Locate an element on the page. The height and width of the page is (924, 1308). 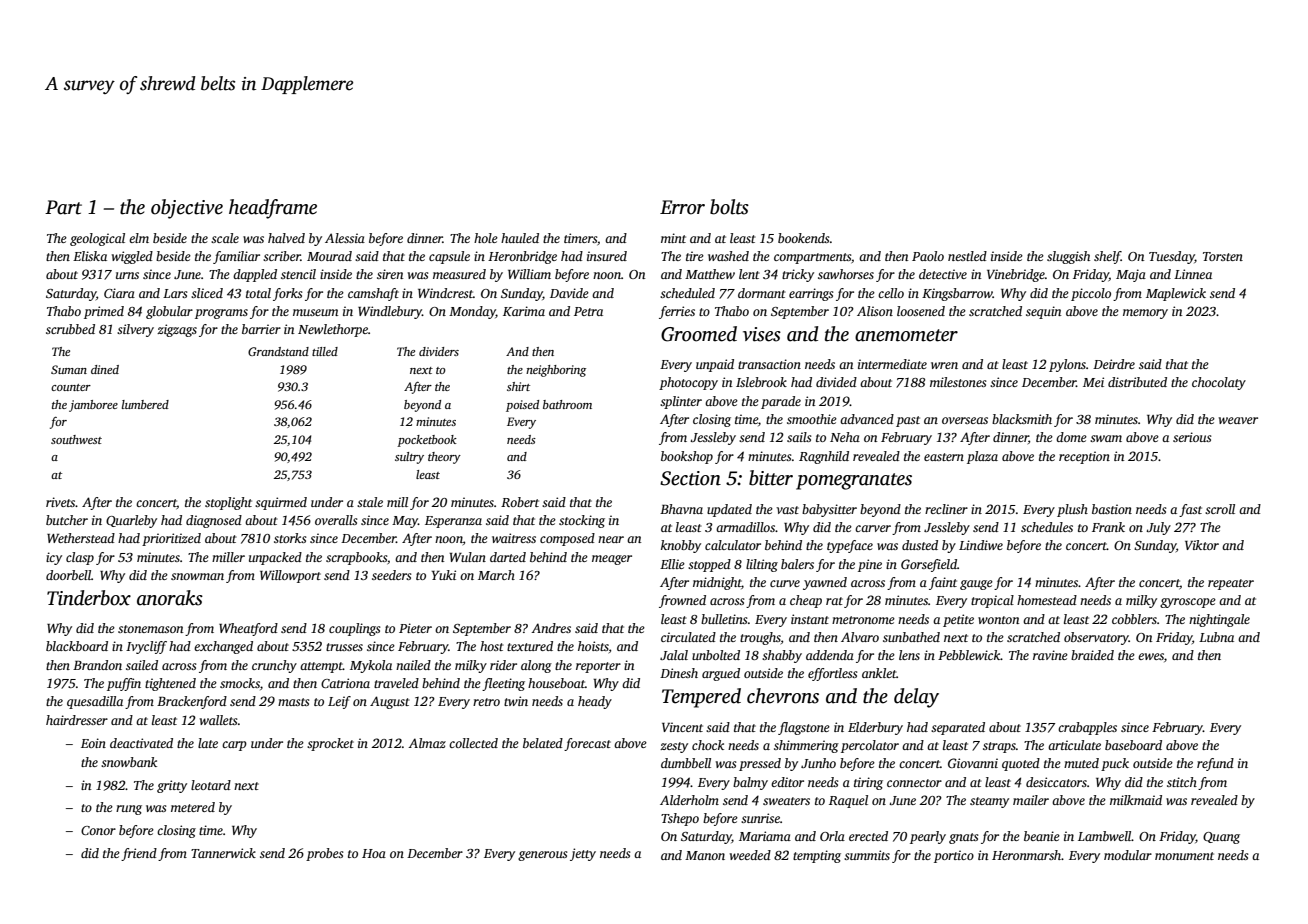
knobby is located at coordinates (681, 546).
